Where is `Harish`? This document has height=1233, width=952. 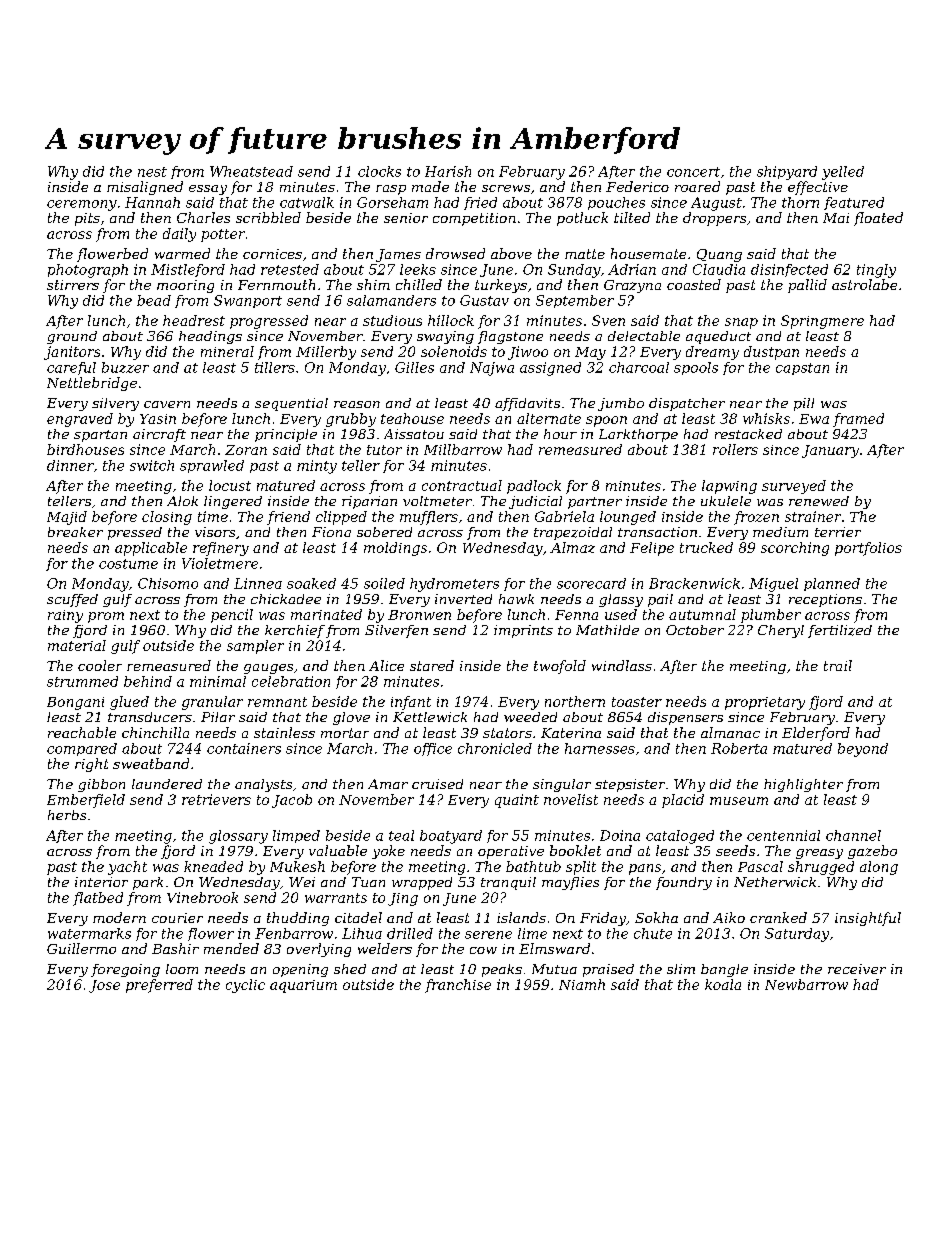 Harish is located at coordinates (448, 171).
